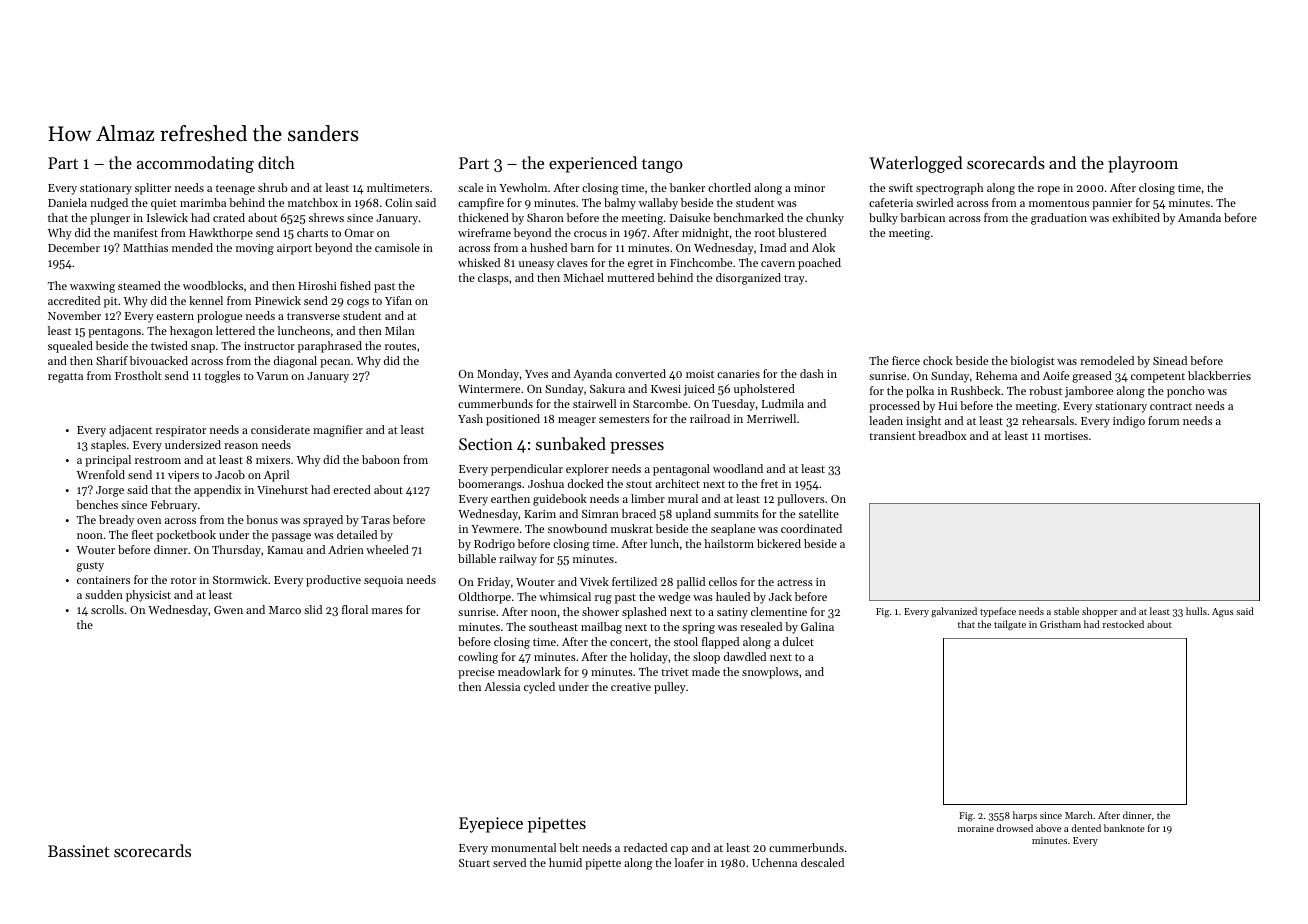 The image size is (1308, 924). Describe the element at coordinates (474, 863) in the image. I see `Stuart` at that location.
